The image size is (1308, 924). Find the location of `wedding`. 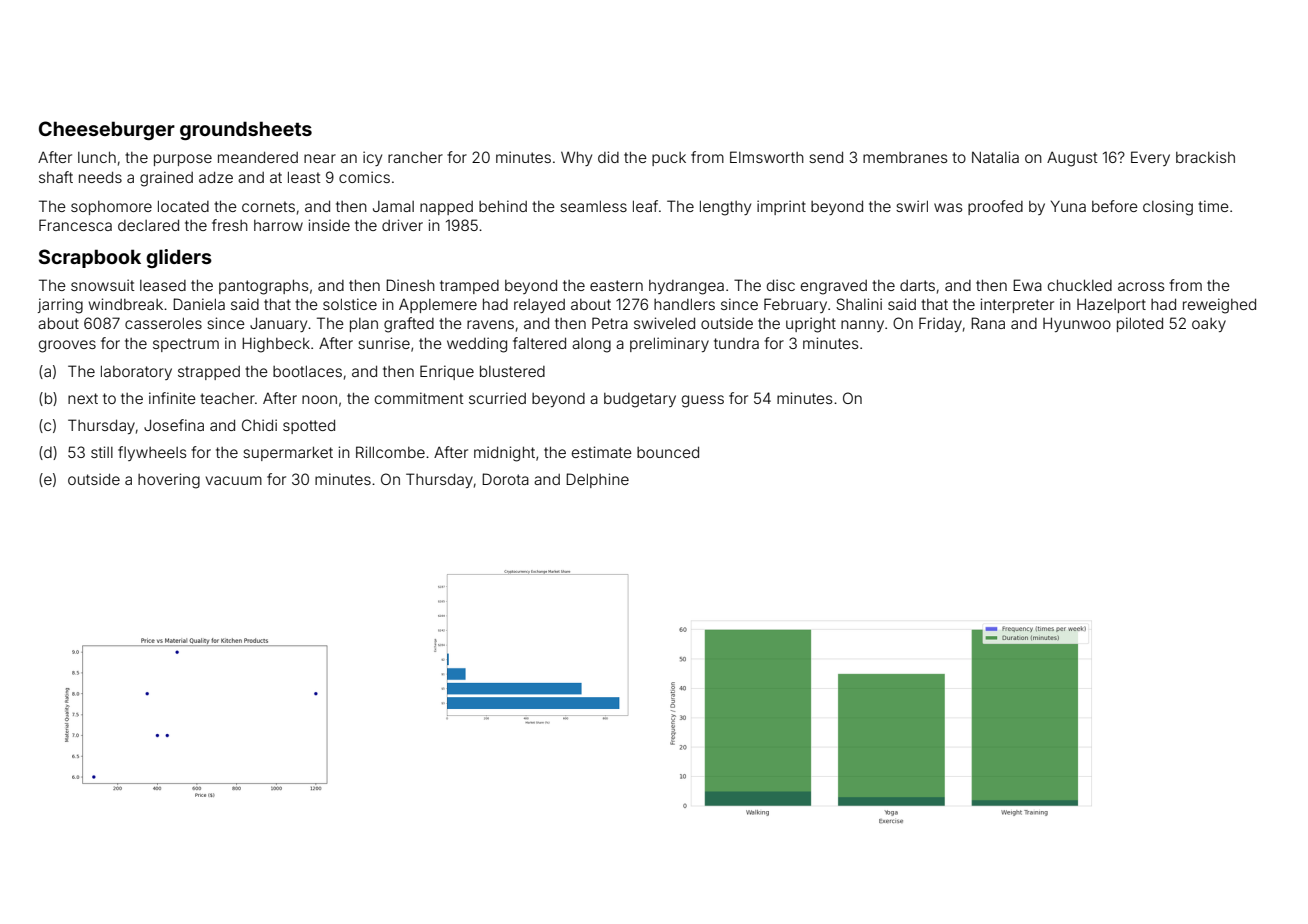

wedding is located at coordinates (477, 345).
